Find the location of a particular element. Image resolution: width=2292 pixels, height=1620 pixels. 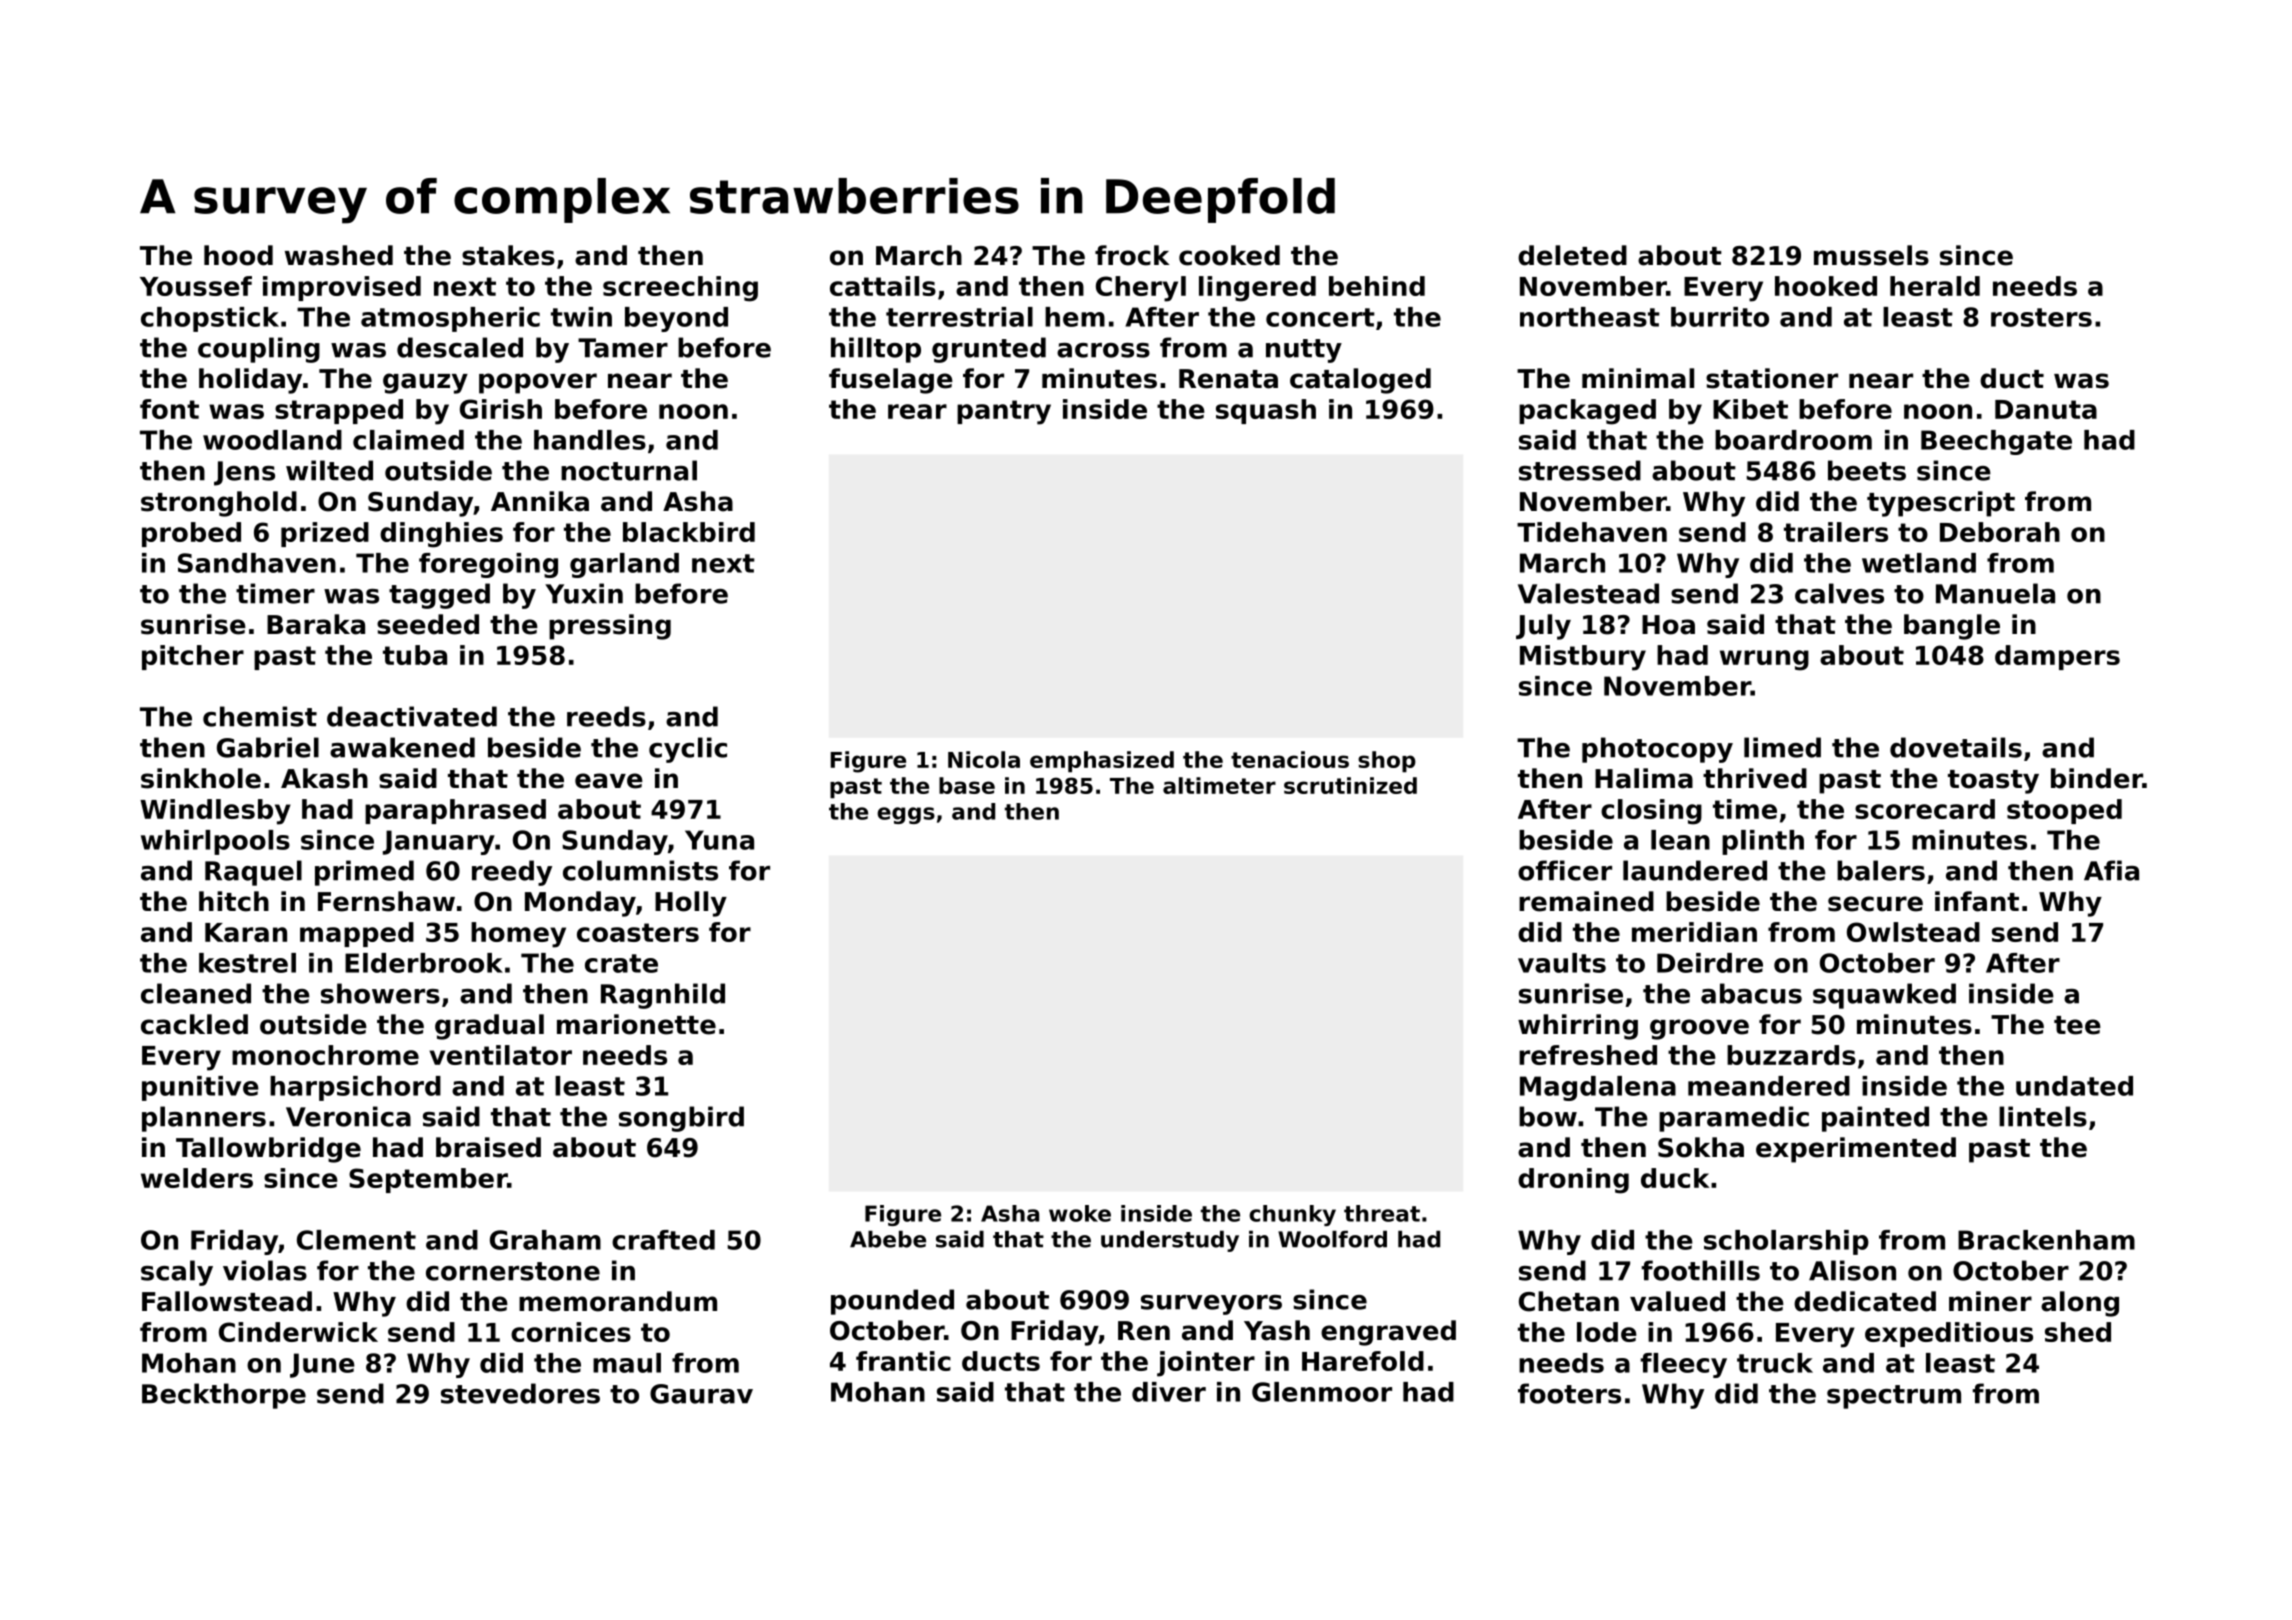

shop is located at coordinates (1387, 762).
